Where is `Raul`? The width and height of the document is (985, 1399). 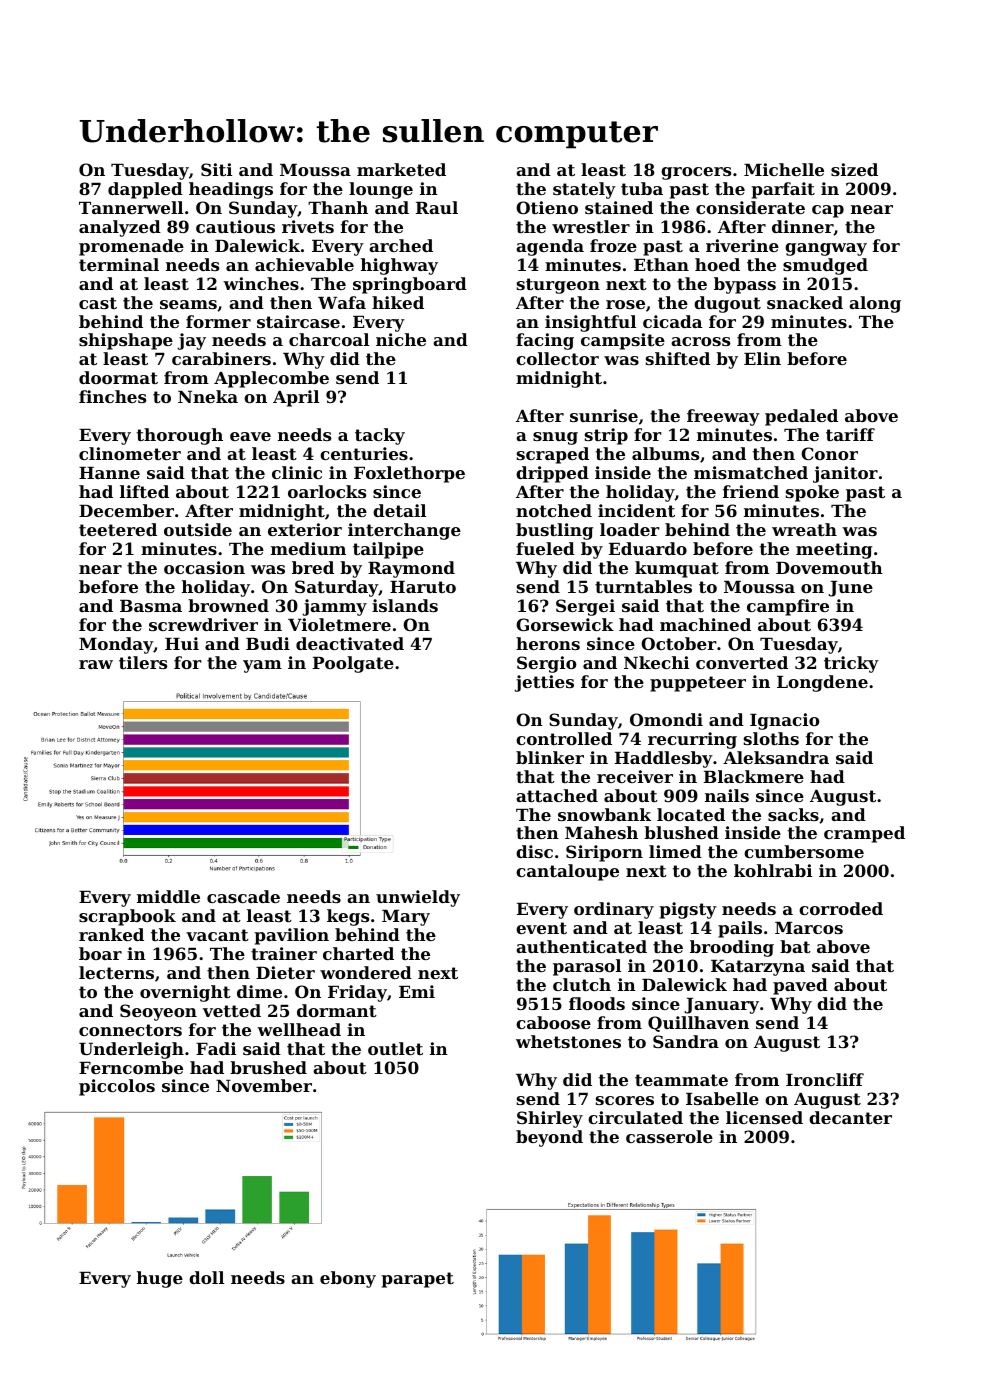 Raul is located at coordinates (437, 207).
